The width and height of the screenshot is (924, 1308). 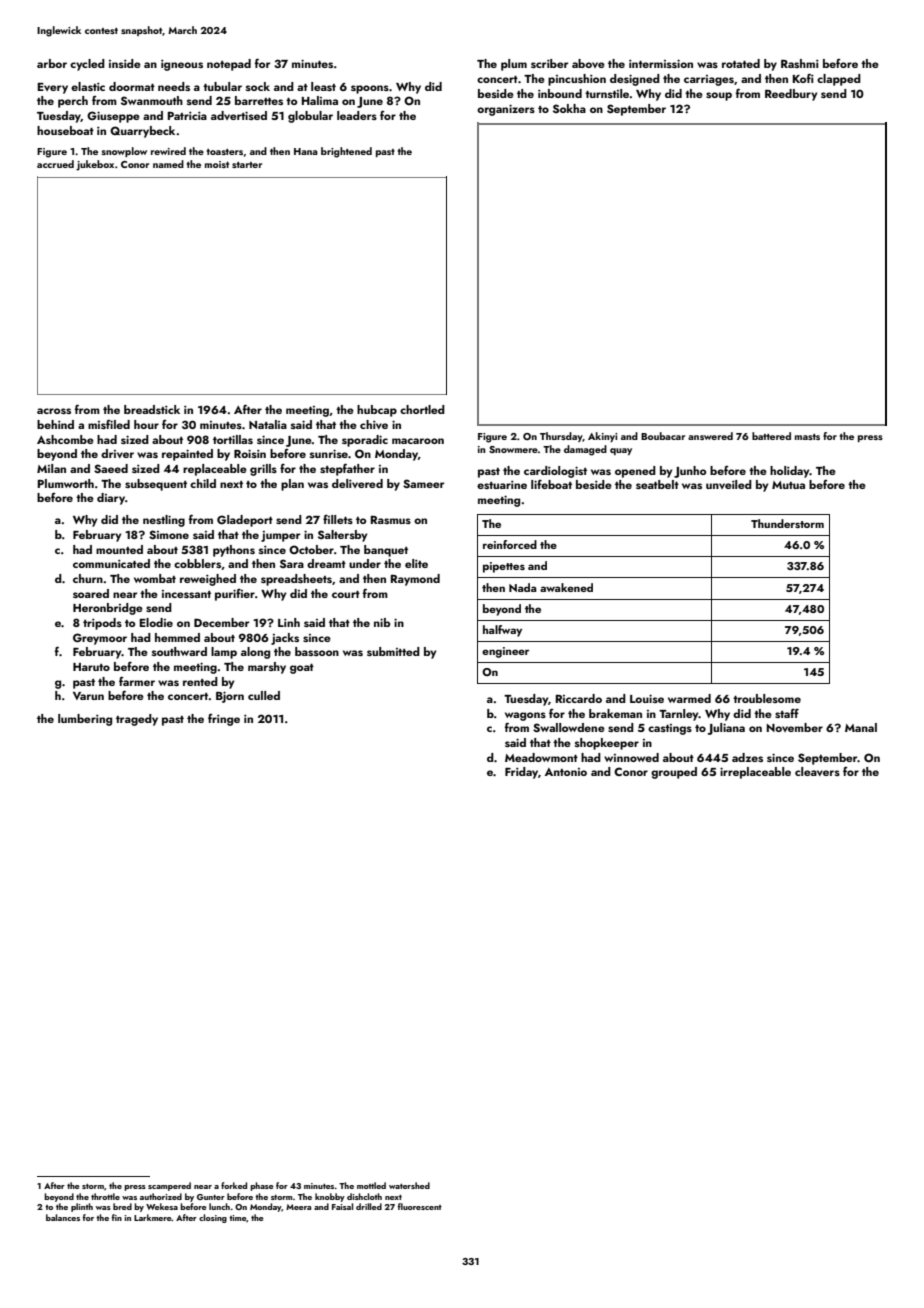 I want to click on Friday, so click(x=521, y=773).
